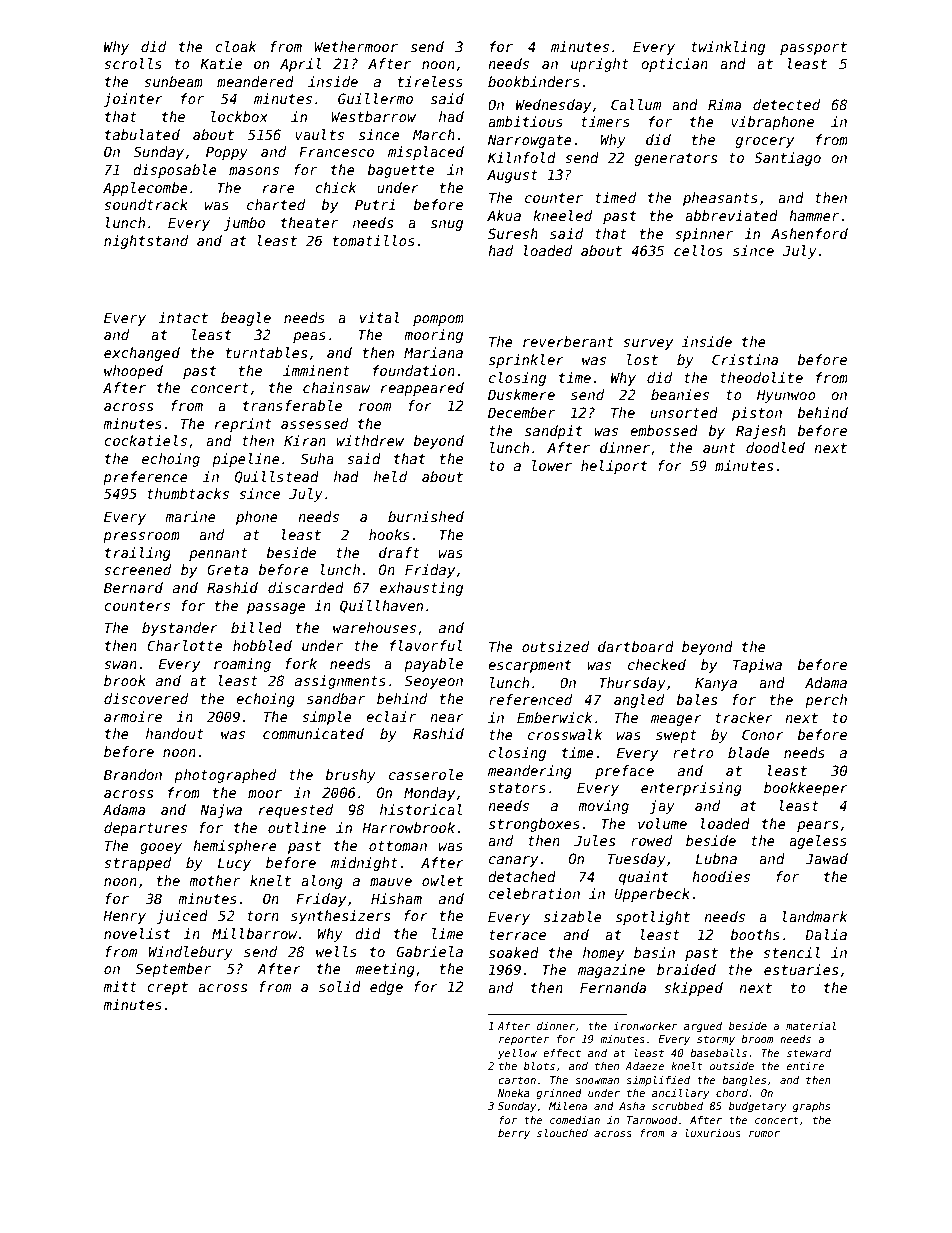 The image size is (952, 1233). What do you see at coordinates (380, 317) in the screenshot?
I see `vital` at bounding box center [380, 317].
